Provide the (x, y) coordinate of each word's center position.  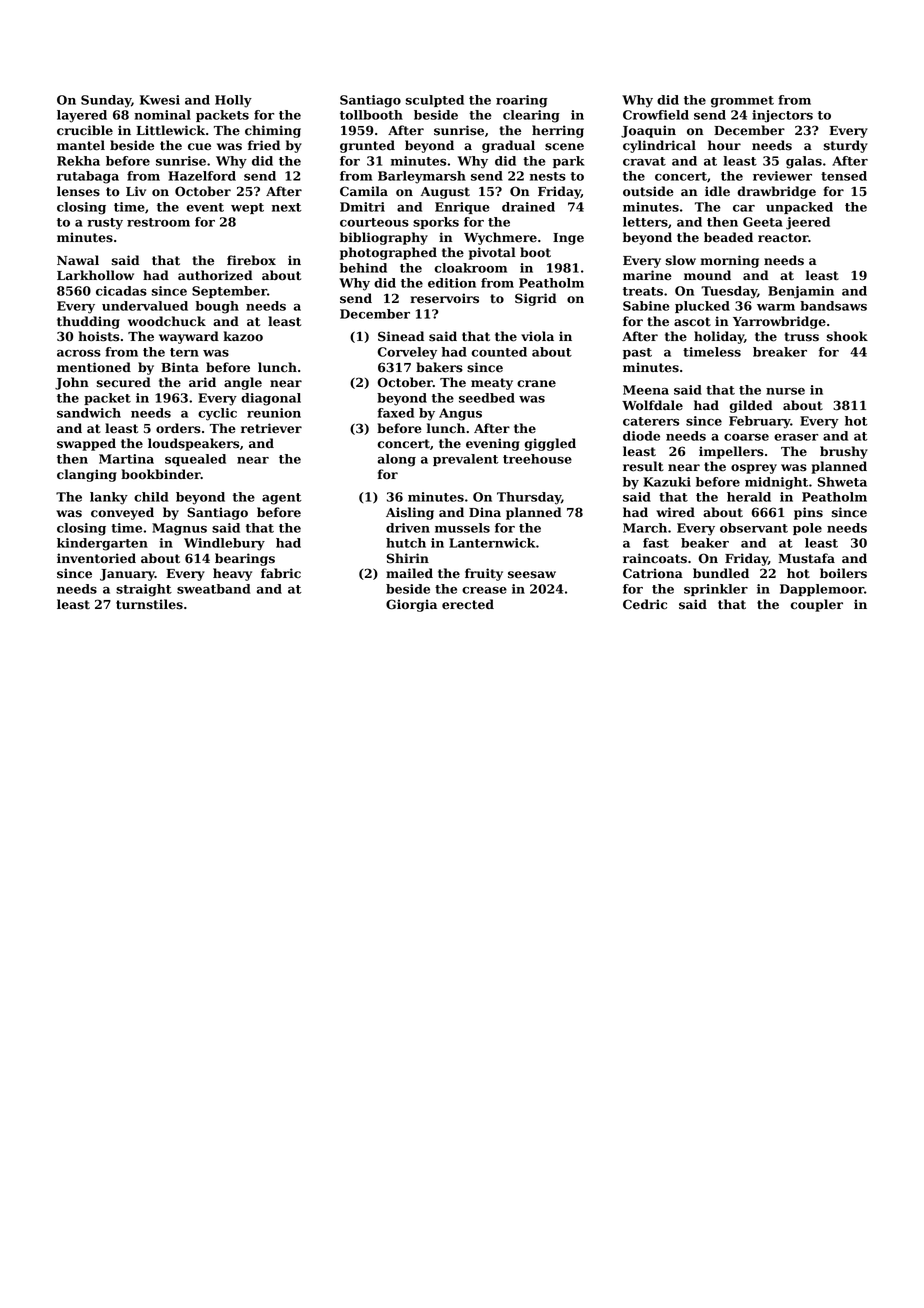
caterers (651, 421)
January (127, 575)
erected (468, 604)
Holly (233, 101)
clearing (531, 116)
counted (499, 352)
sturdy (846, 146)
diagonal (271, 399)
